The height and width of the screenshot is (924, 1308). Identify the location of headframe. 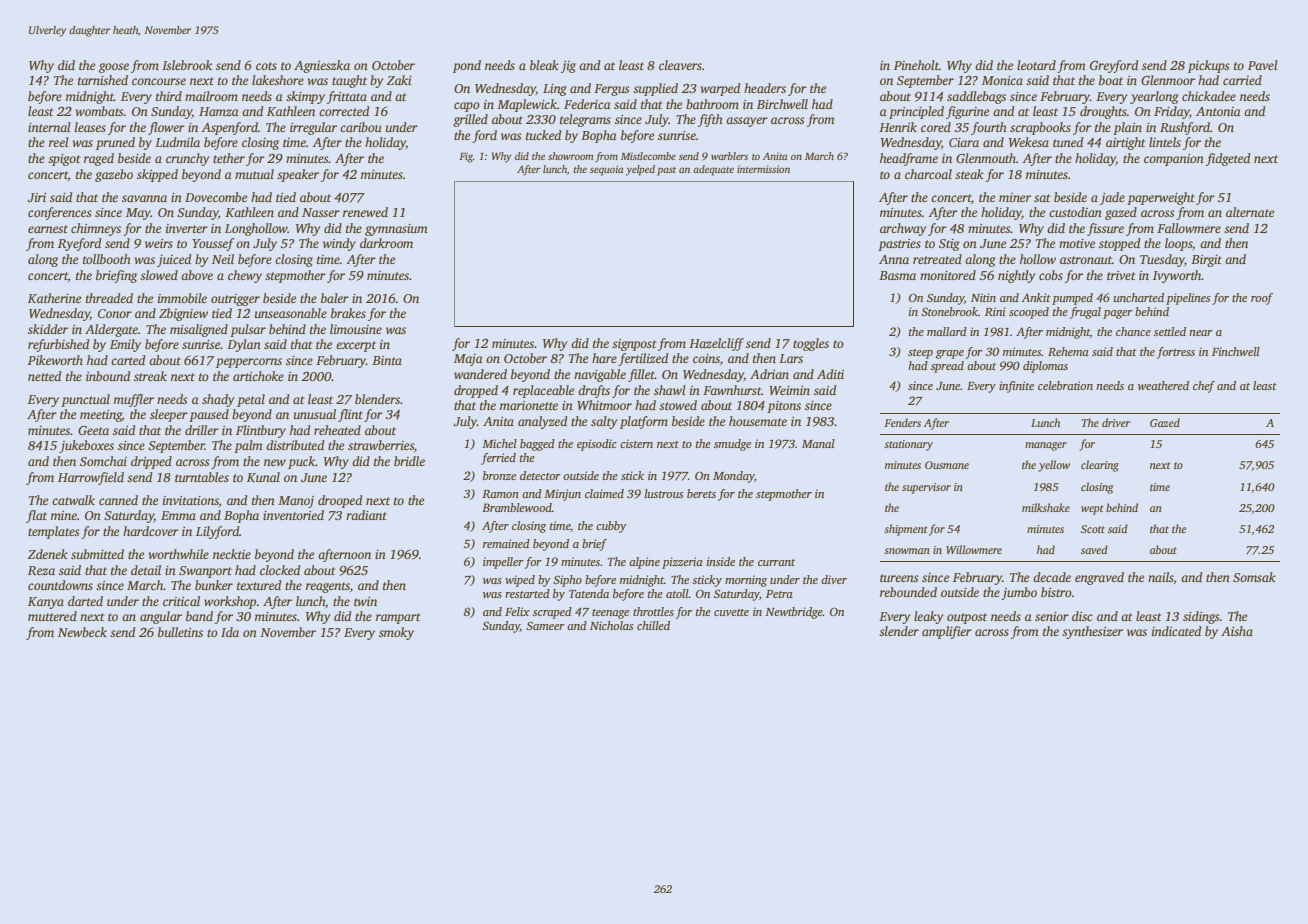
(909, 159).
